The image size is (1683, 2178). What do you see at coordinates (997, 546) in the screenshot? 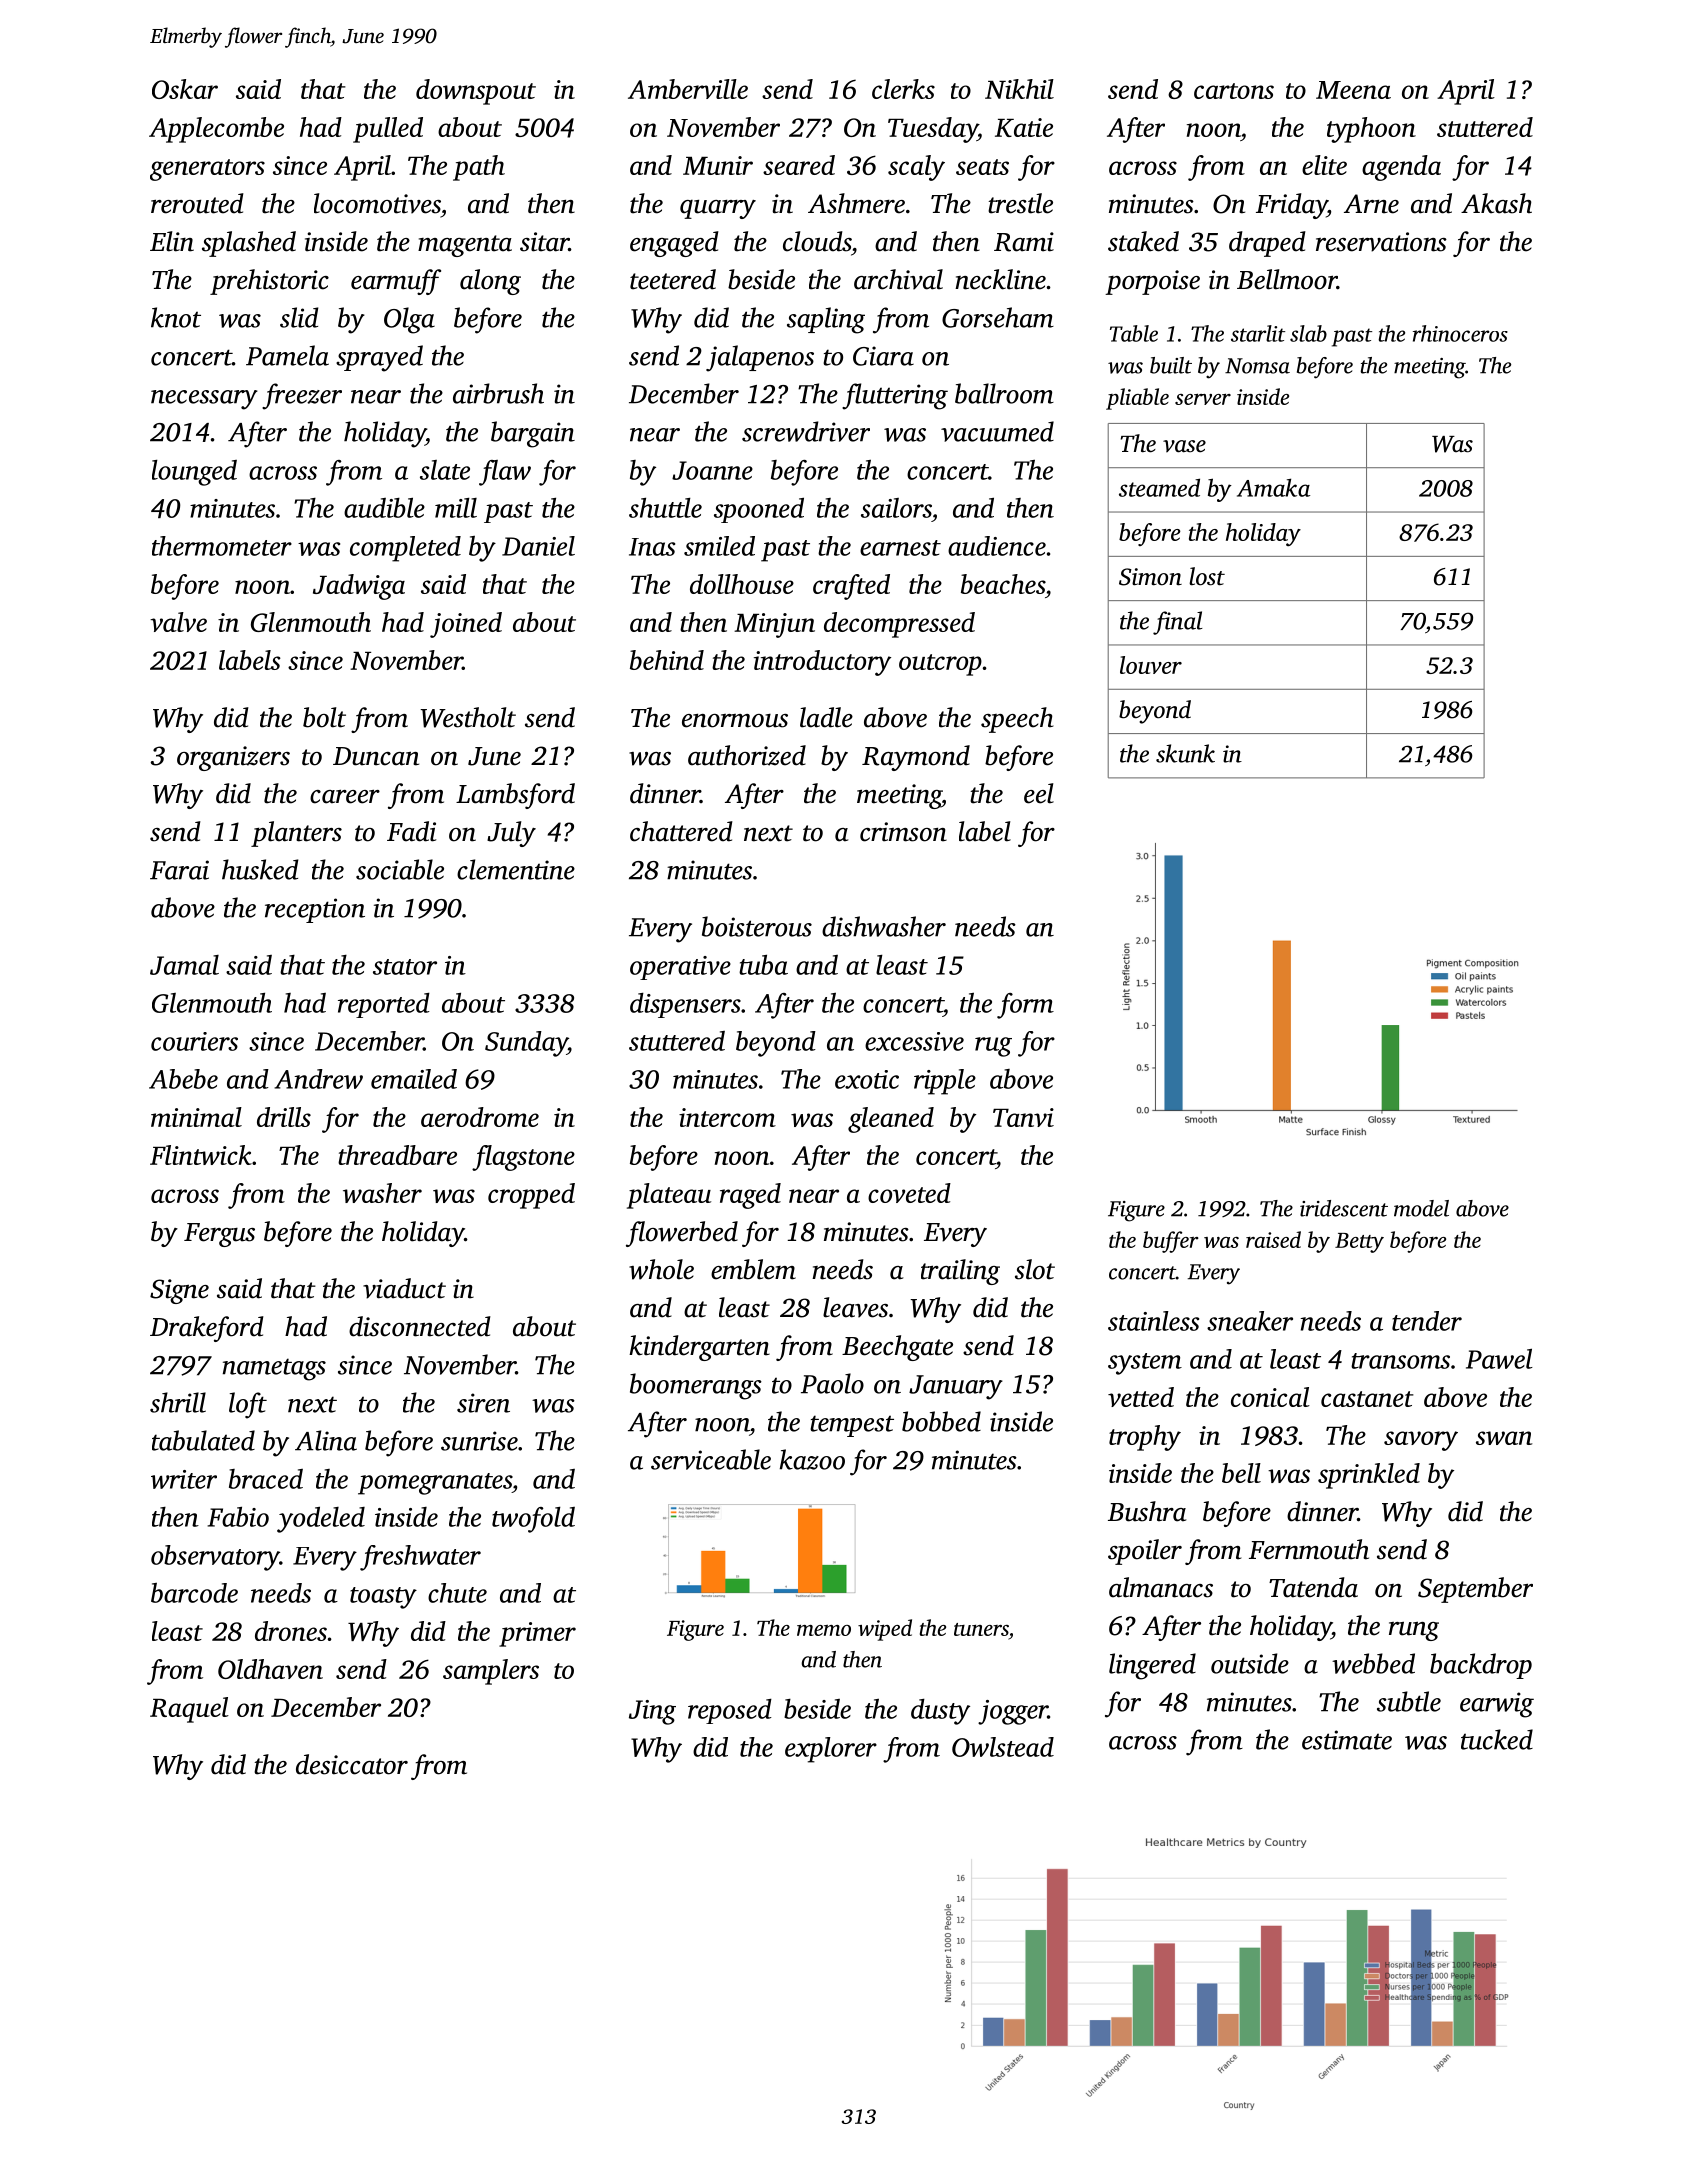
I see `audience` at bounding box center [997, 546].
